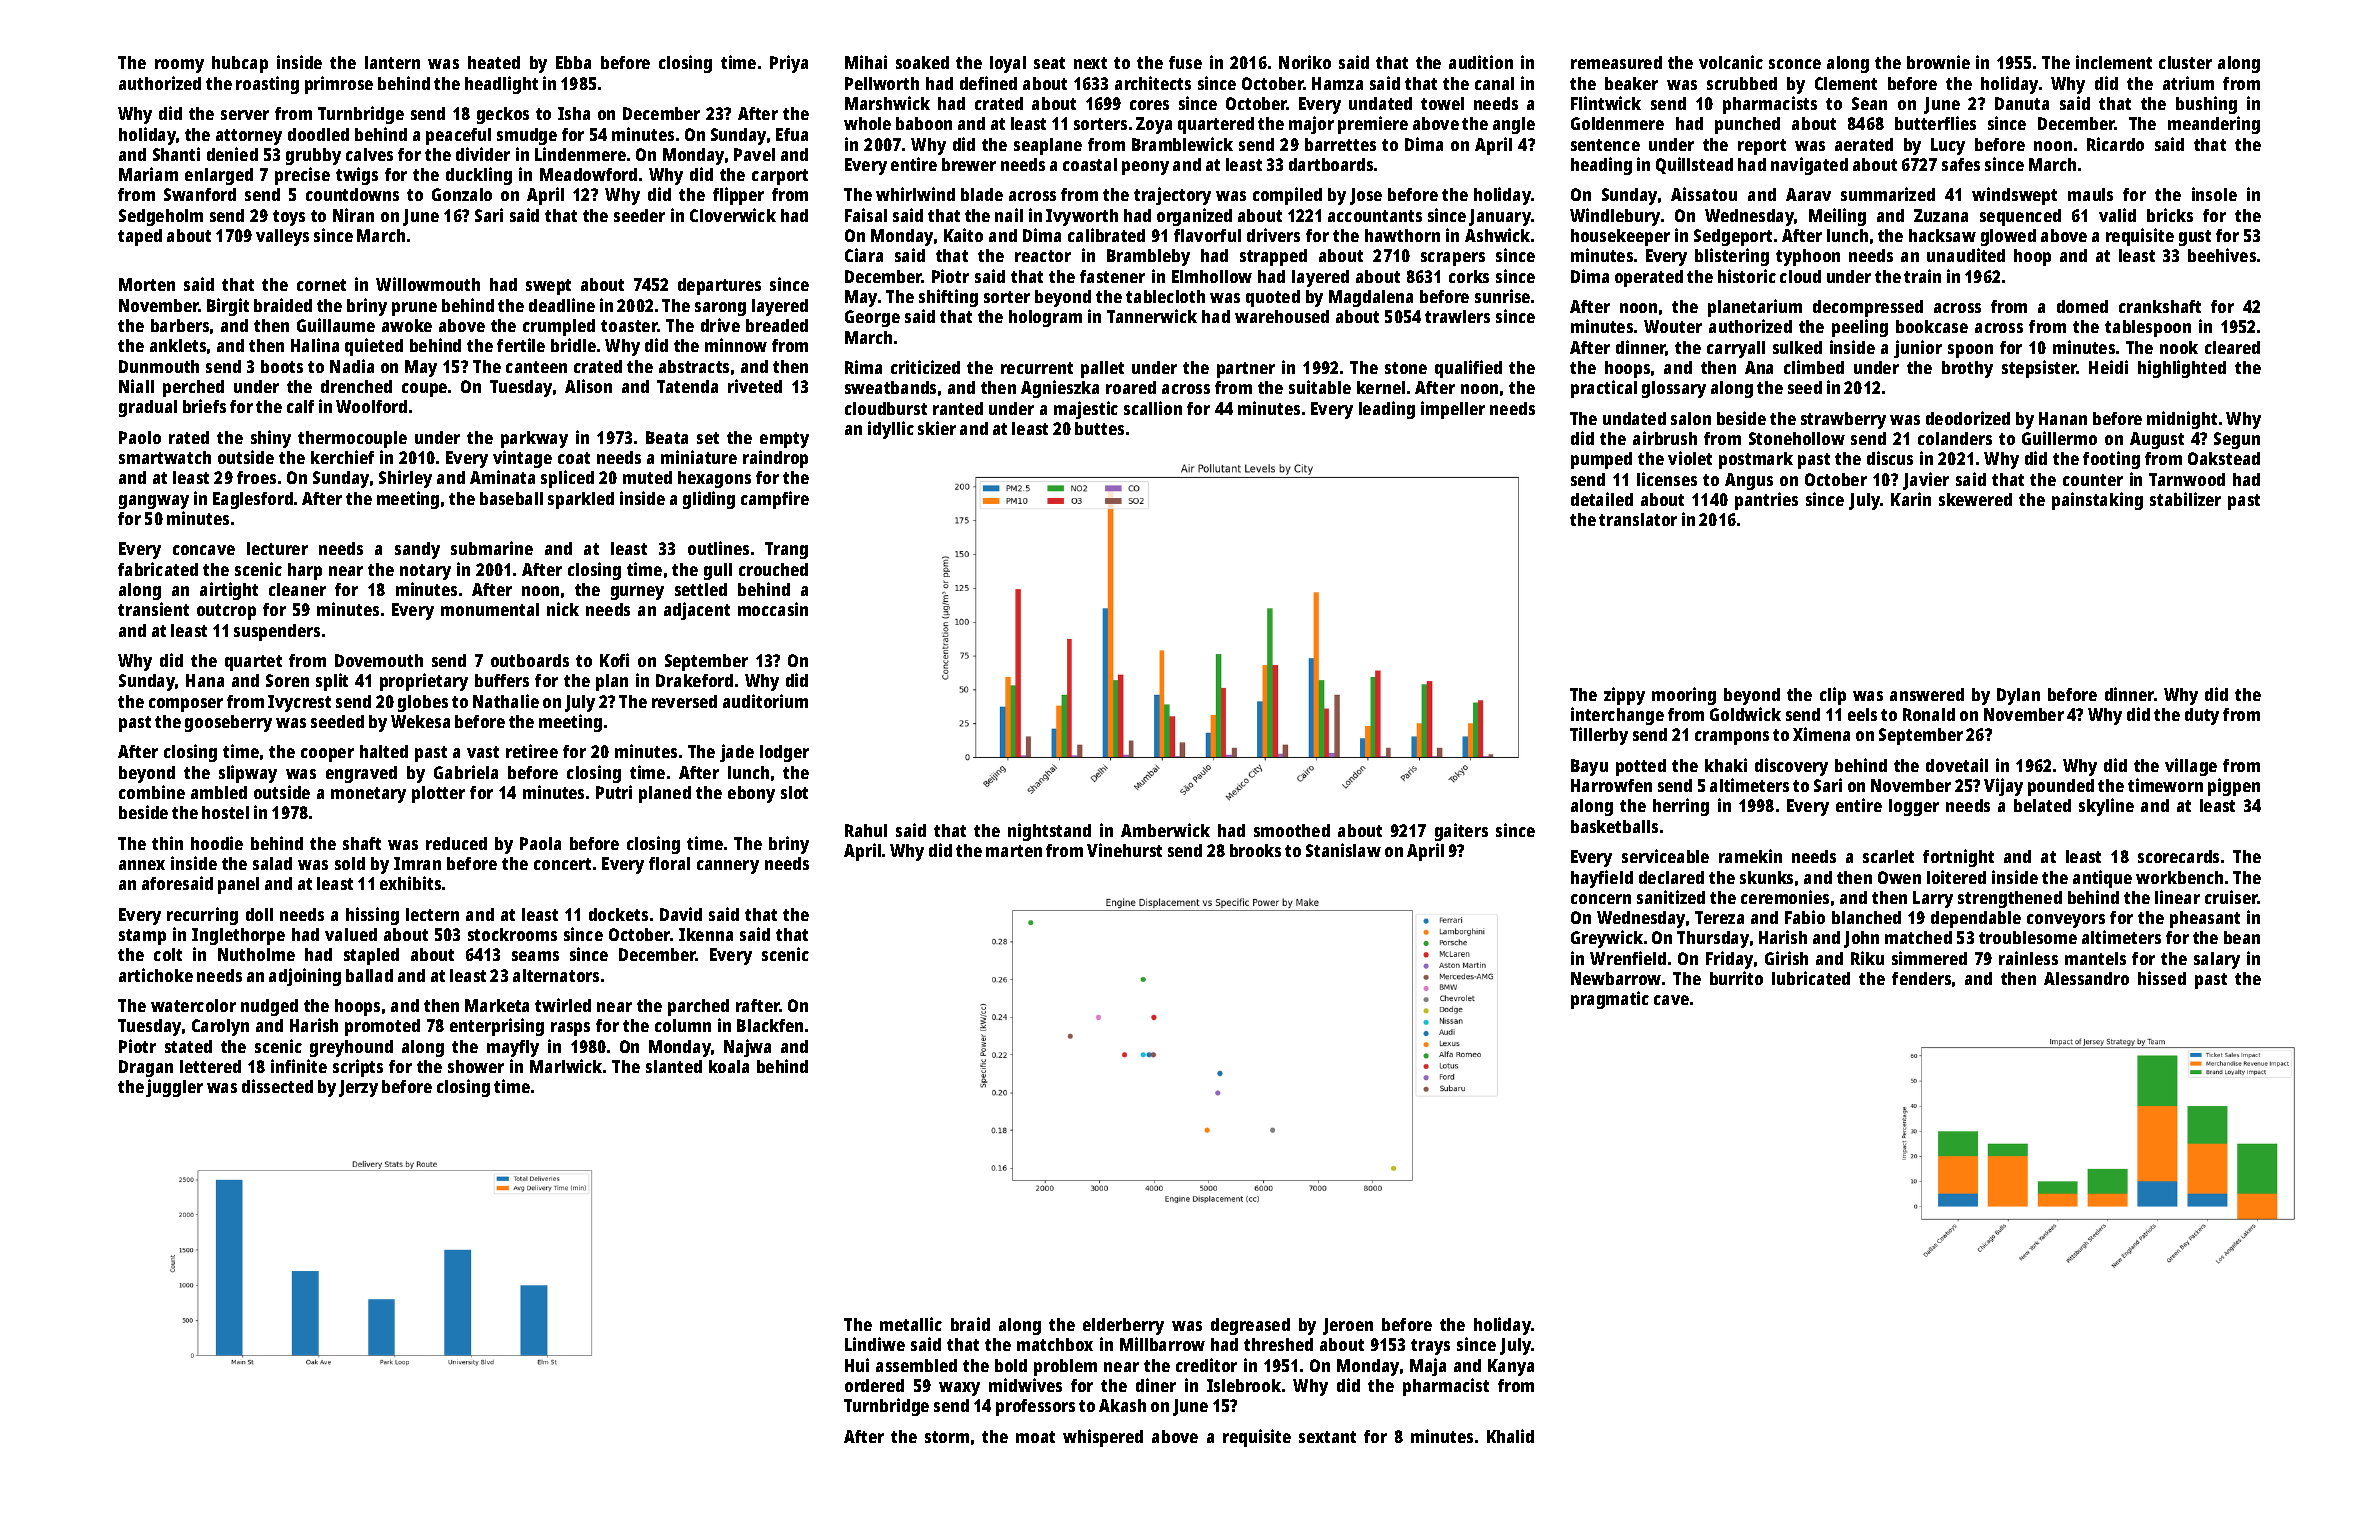 The width and height of the screenshot is (2380, 1540). Describe the element at coordinates (423, 703) in the screenshot. I see `globes` at that location.
